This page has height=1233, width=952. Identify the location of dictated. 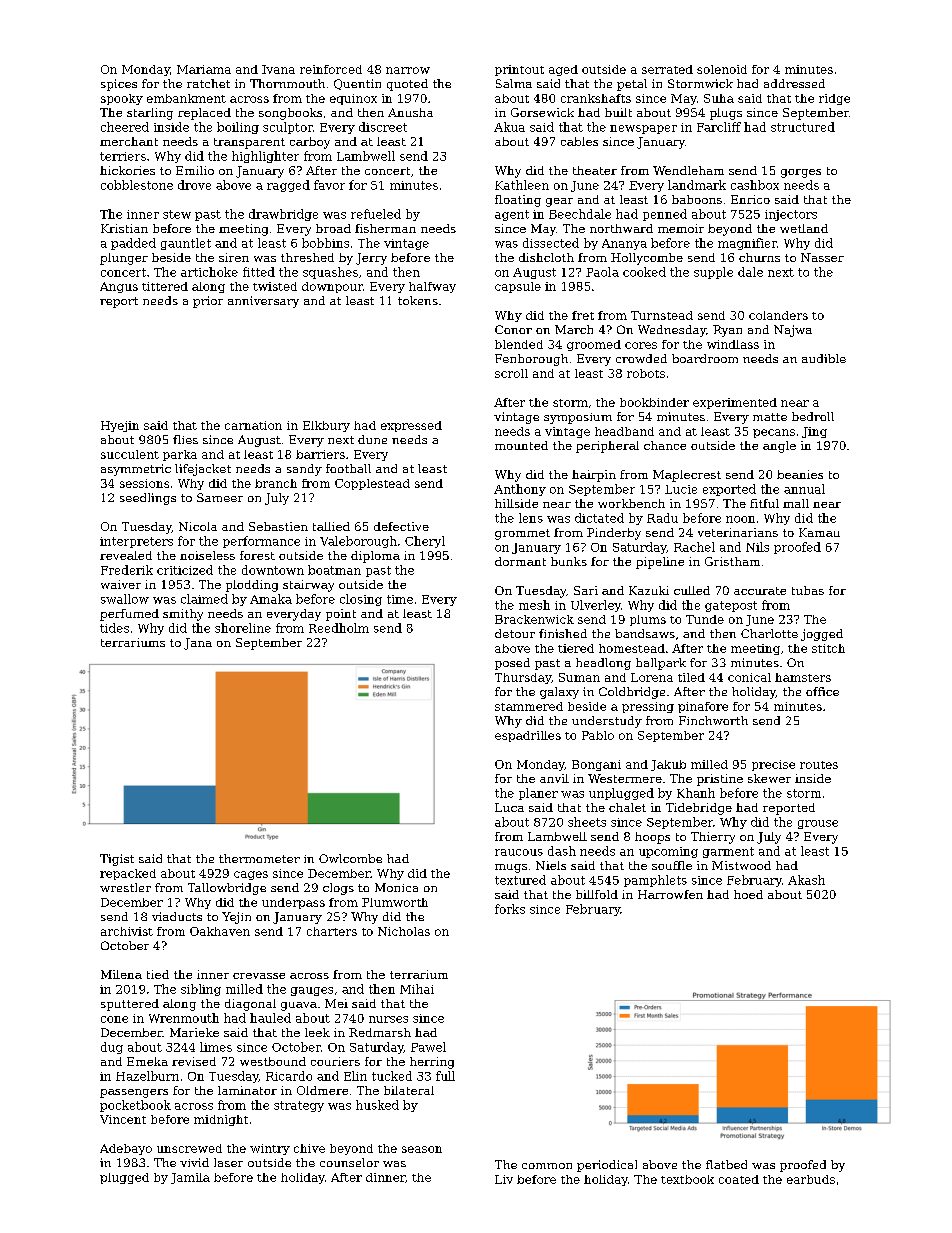
(599, 518).
